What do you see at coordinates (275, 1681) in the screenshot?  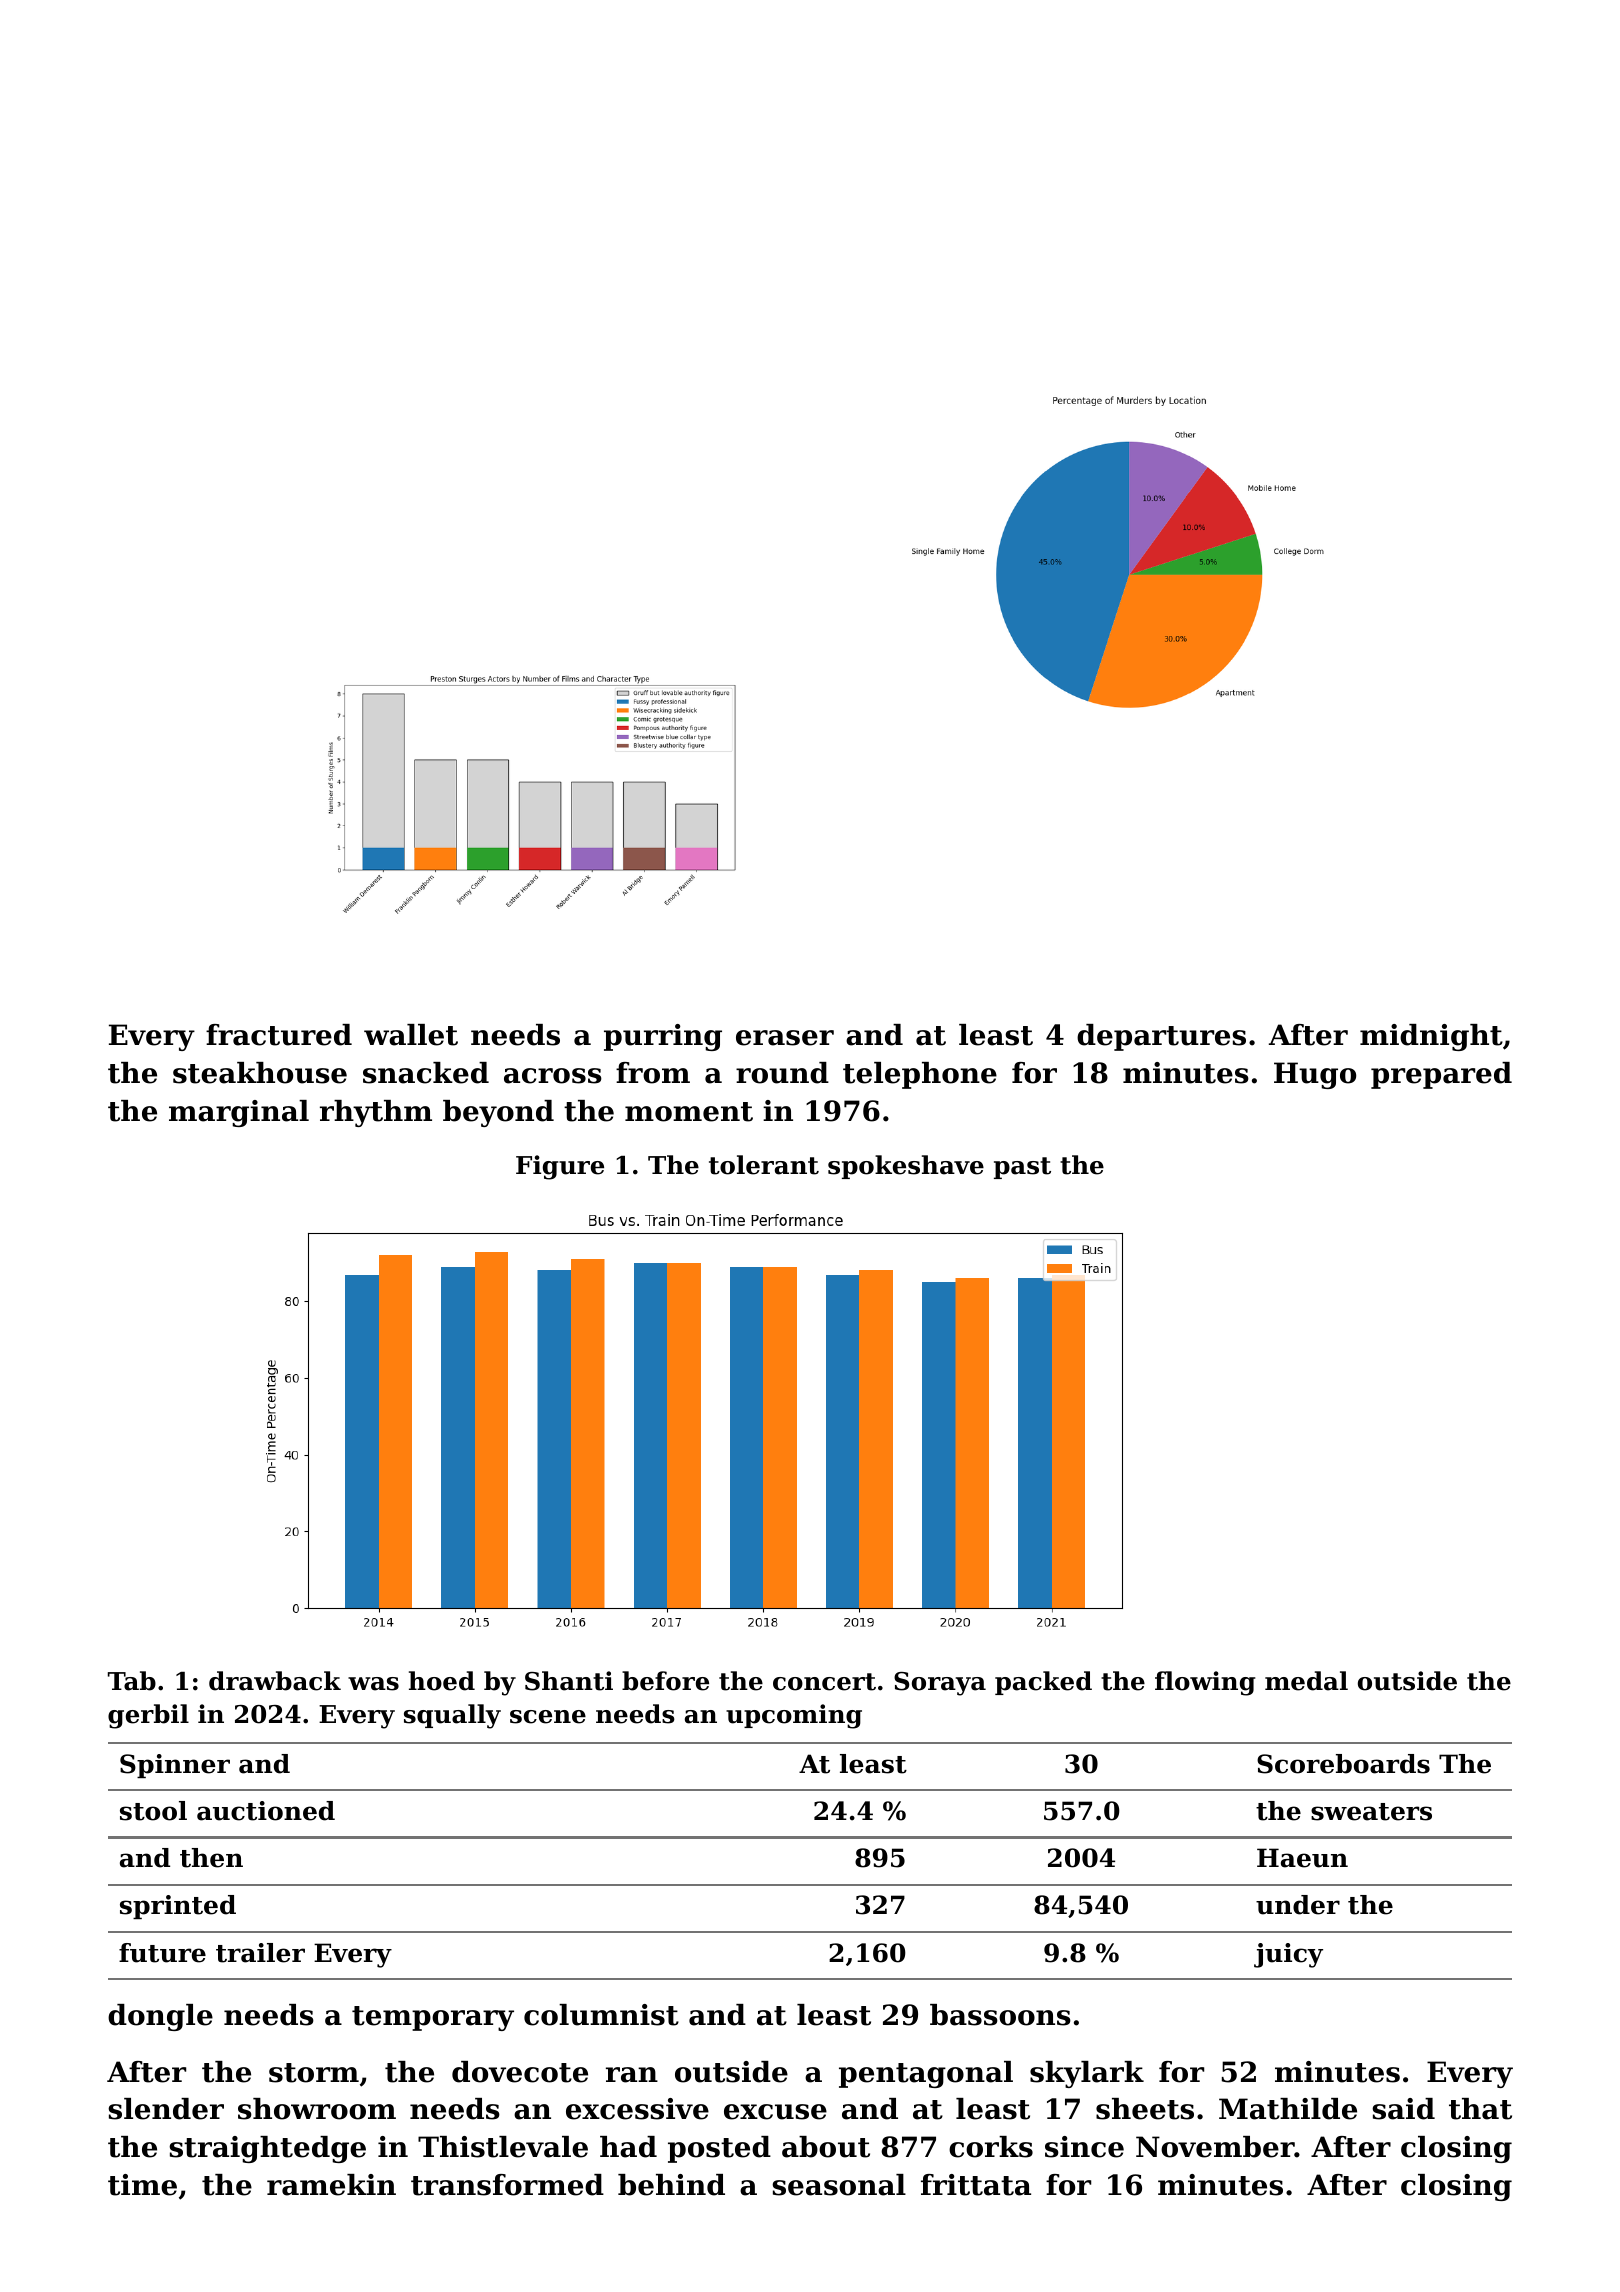 I see `drawback` at bounding box center [275, 1681].
